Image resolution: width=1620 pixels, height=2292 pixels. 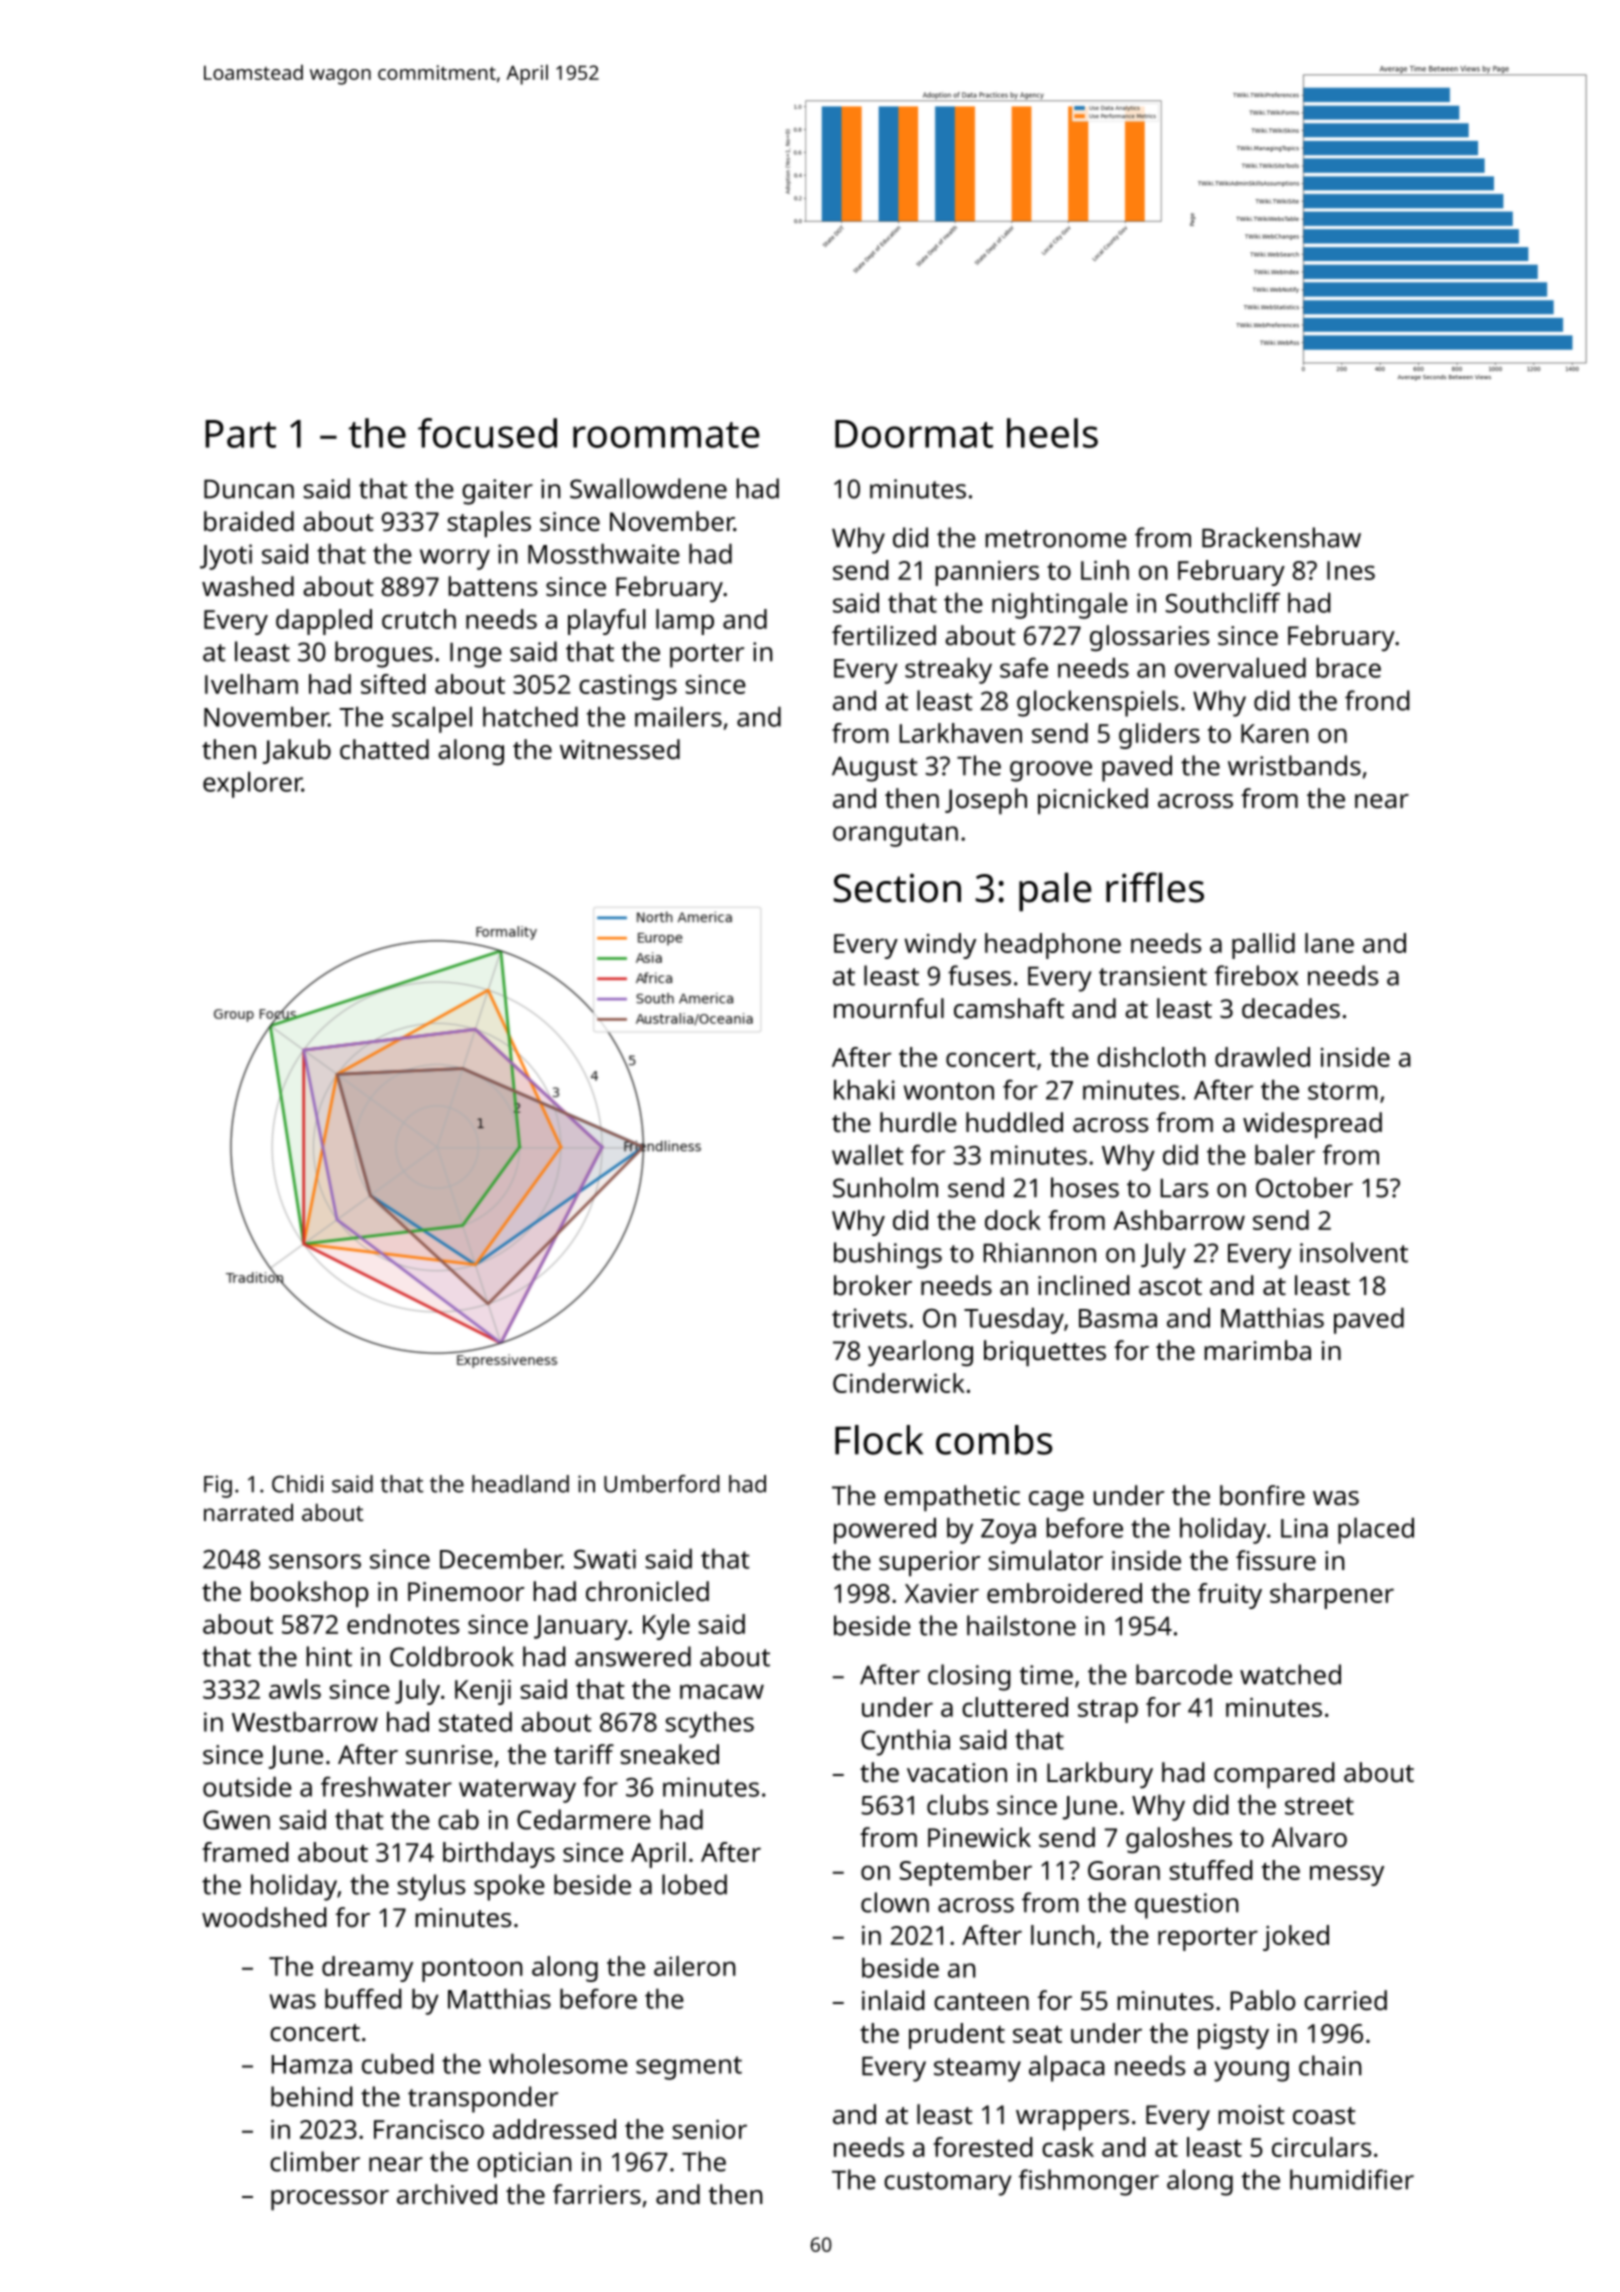 I want to click on fruity, so click(x=1230, y=1596).
